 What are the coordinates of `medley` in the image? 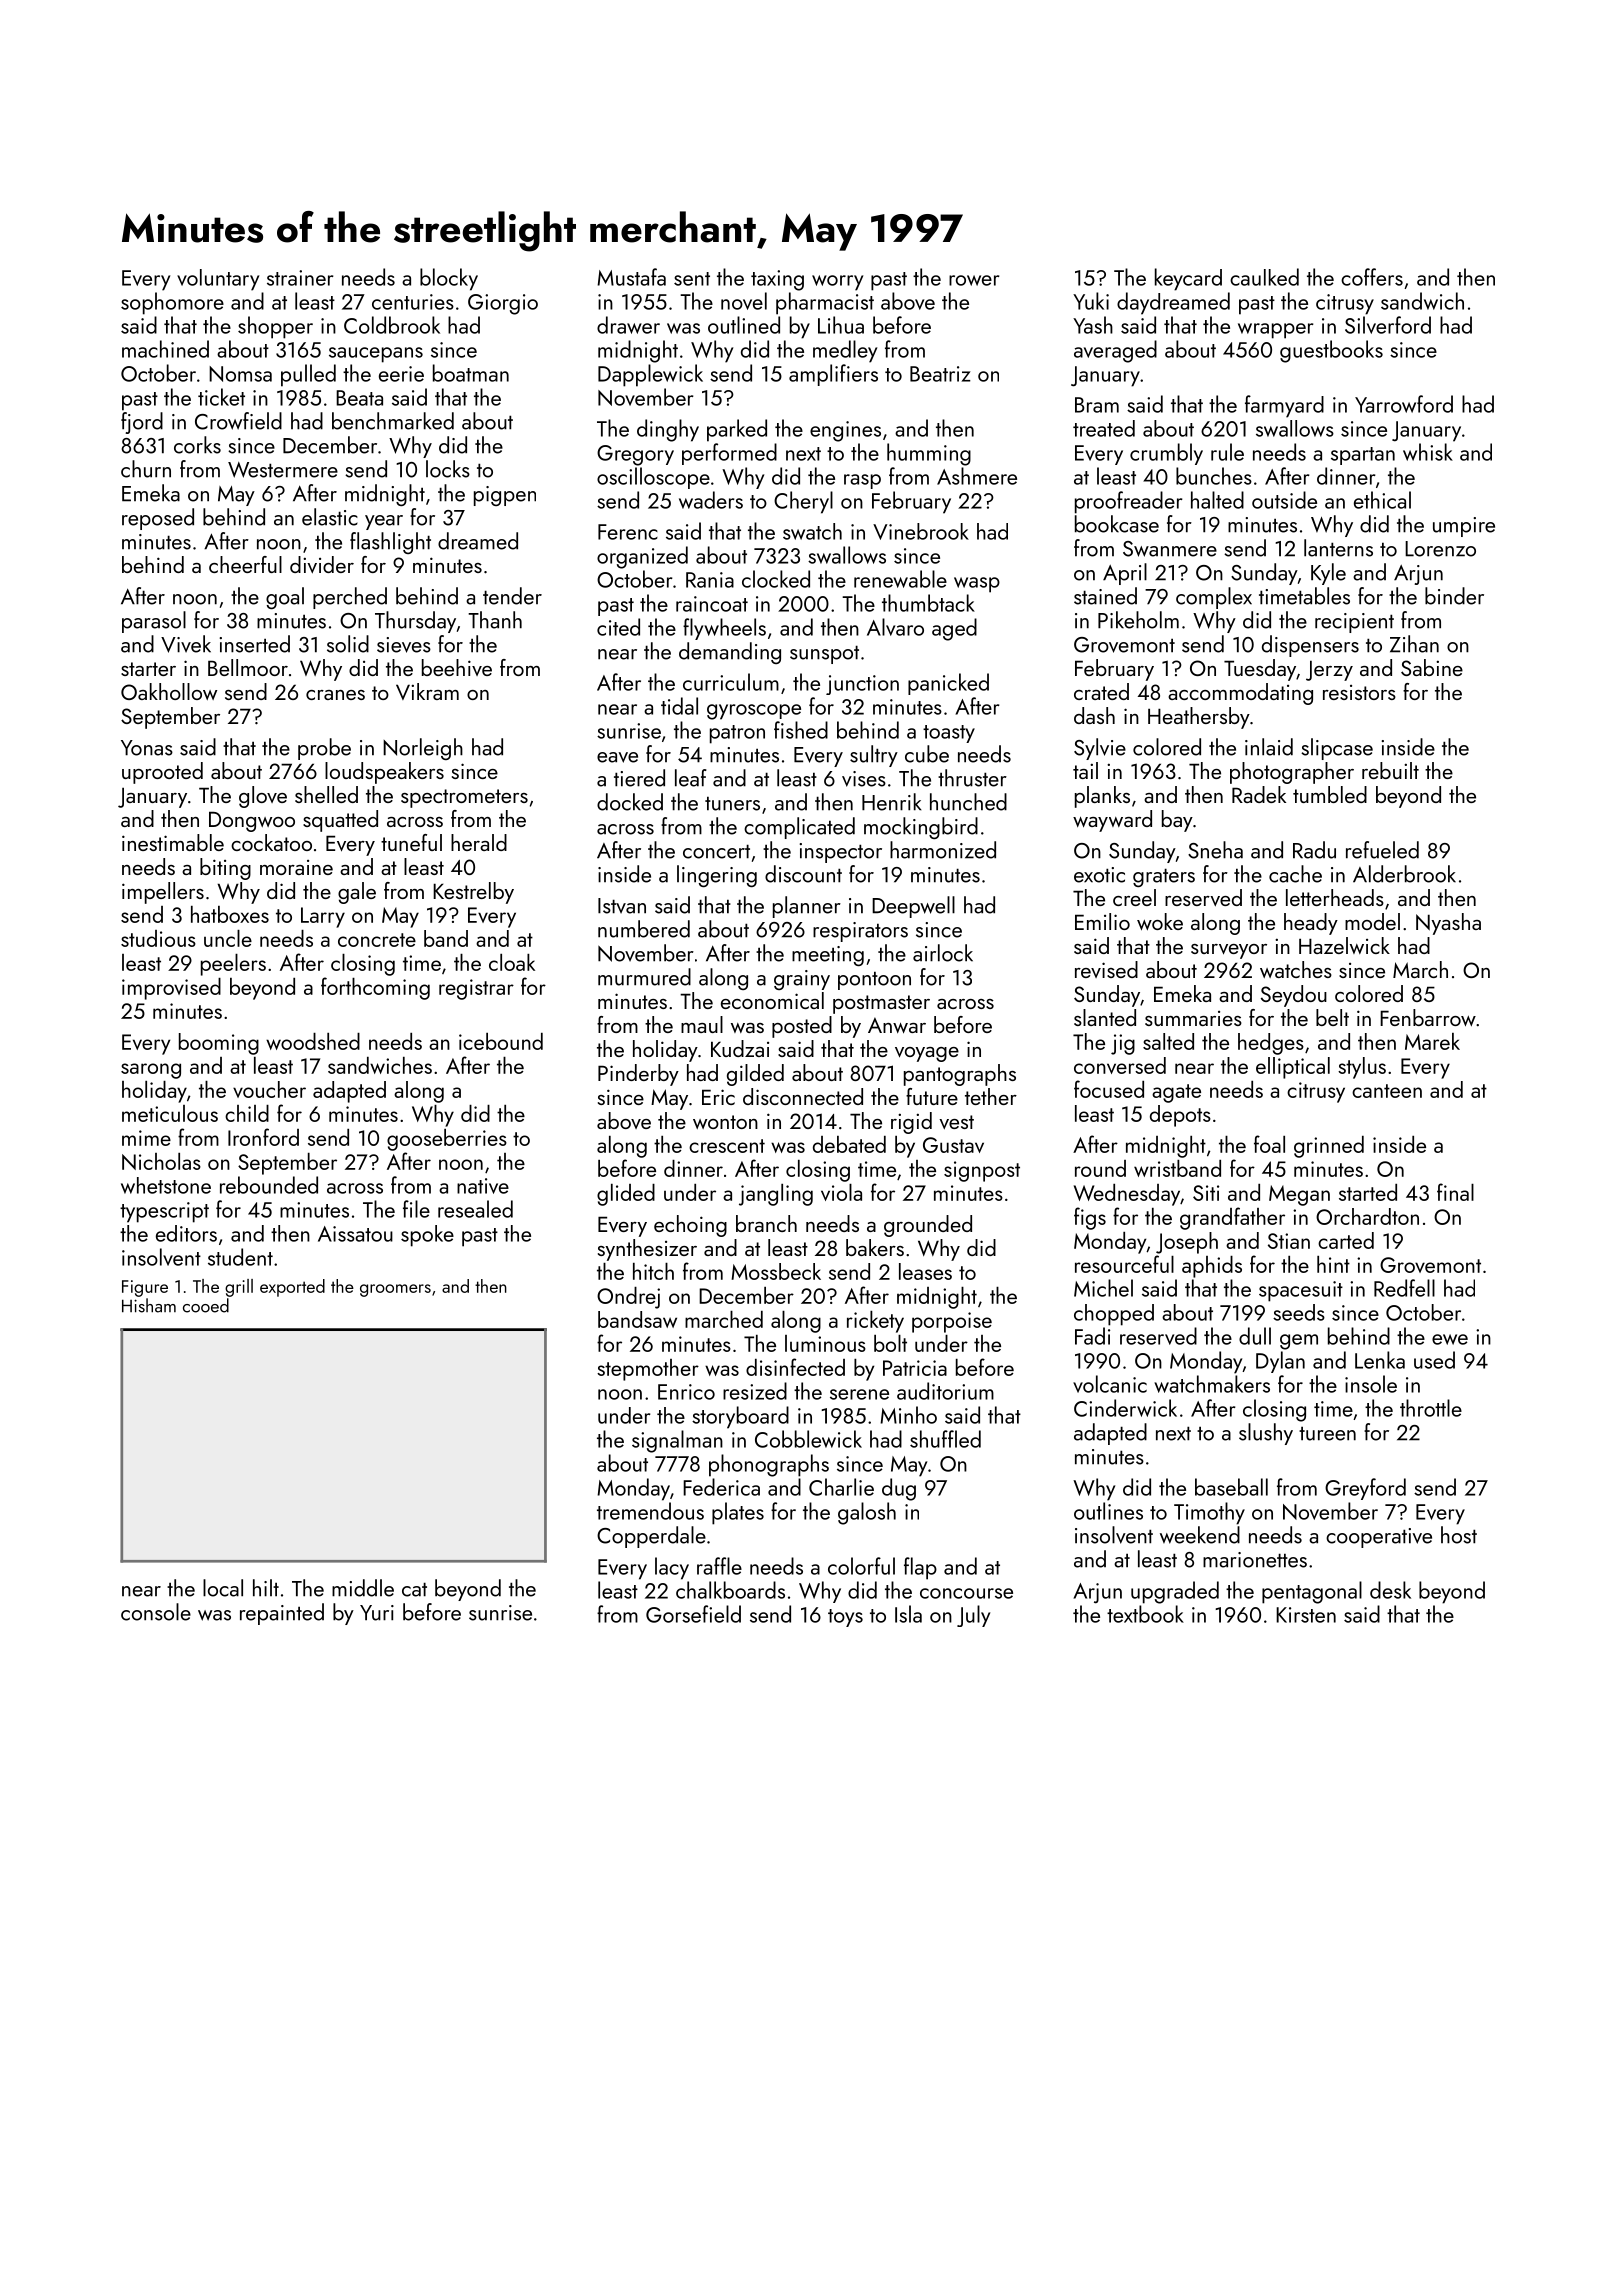 It's located at (845, 351).
